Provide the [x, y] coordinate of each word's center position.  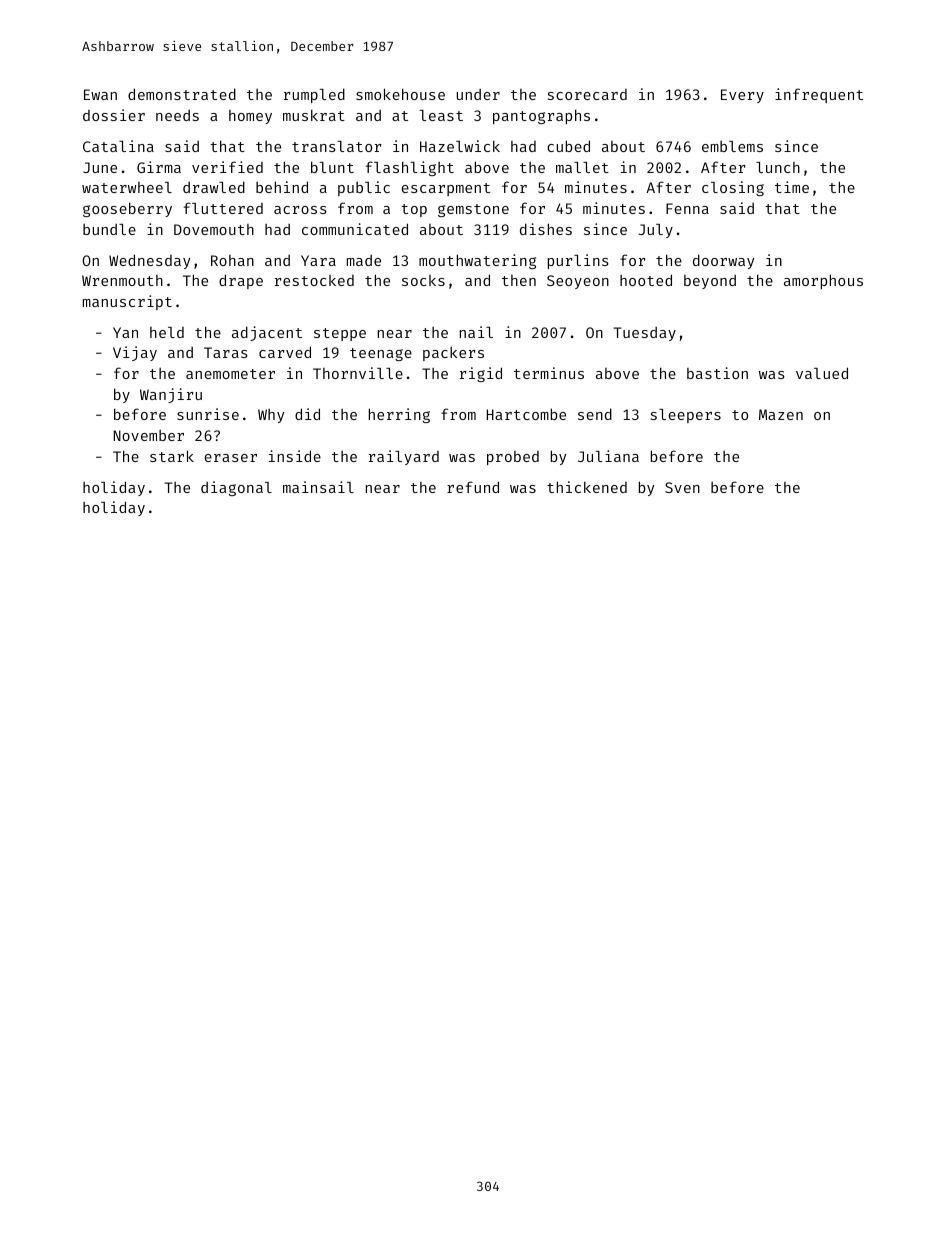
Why [271, 416]
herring [399, 415]
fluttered [223, 208]
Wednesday [149, 261]
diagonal [236, 488]
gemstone [473, 210]
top [414, 210]
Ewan [100, 94]
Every [742, 96]
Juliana [608, 456]
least [441, 115]
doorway [723, 261]
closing [733, 188]
